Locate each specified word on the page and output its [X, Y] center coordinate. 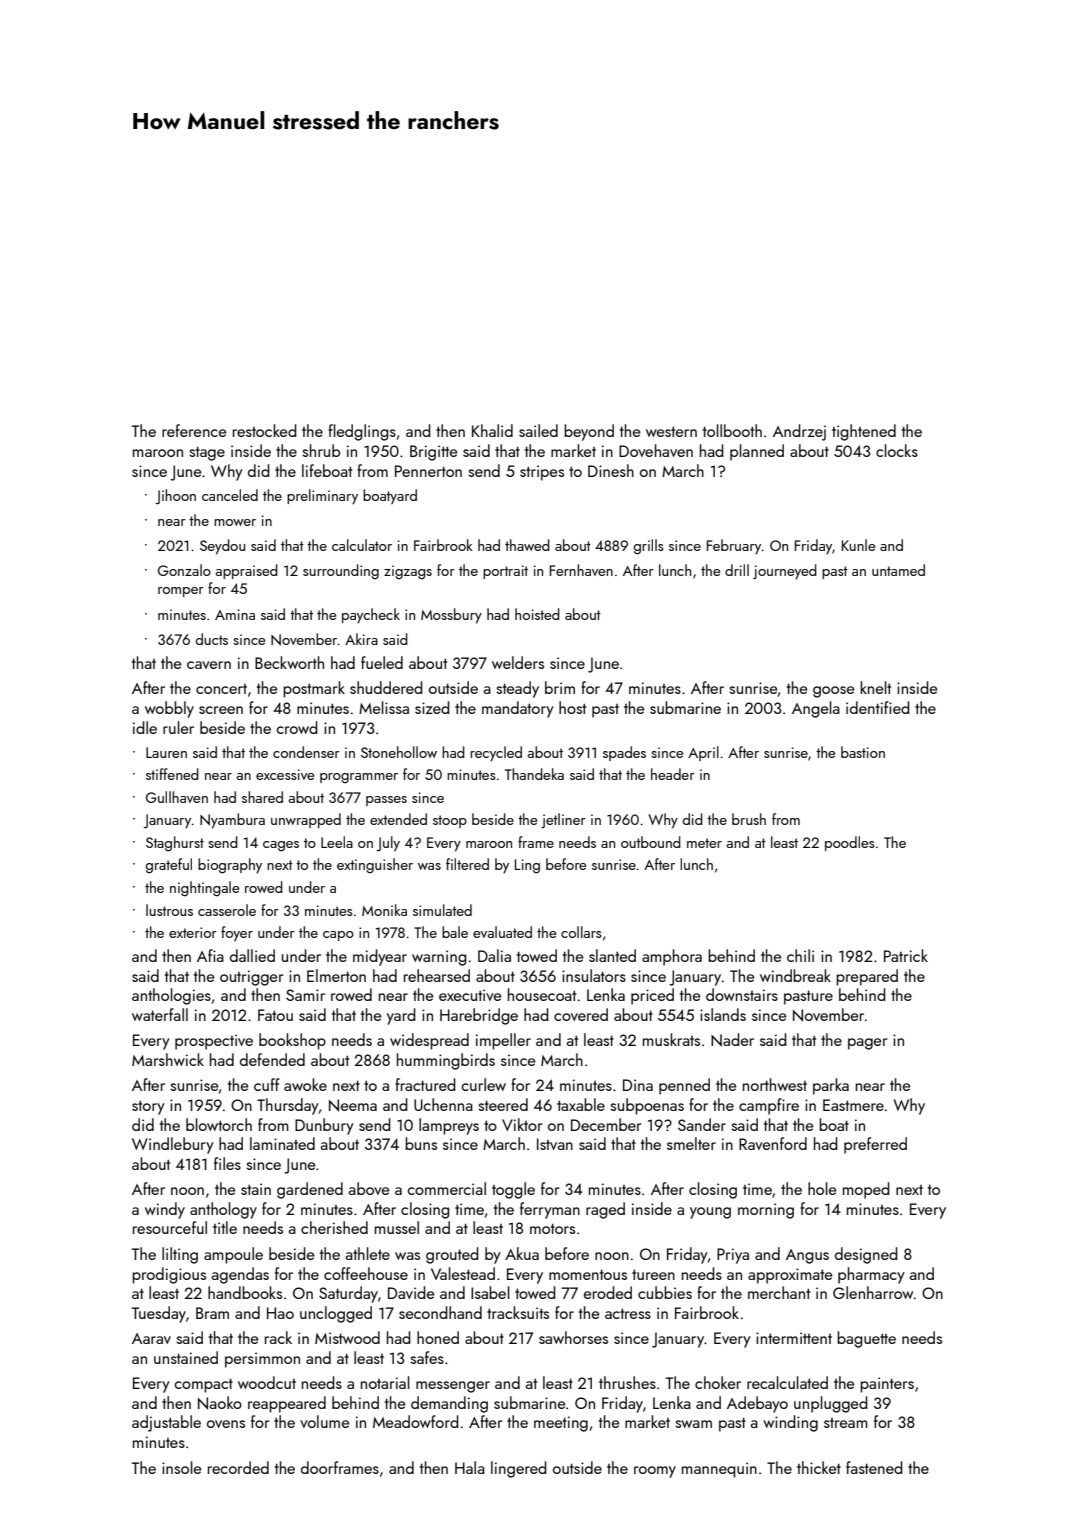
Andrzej [799, 432]
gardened [310, 1190]
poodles [850, 843]
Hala [470, 1467]
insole [181, 1467]
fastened [874, 1467]
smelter [691, 1143]
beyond [589, 432]
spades [624, 753]
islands [723, 1014]
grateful [169, 866]
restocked [265, 430]
